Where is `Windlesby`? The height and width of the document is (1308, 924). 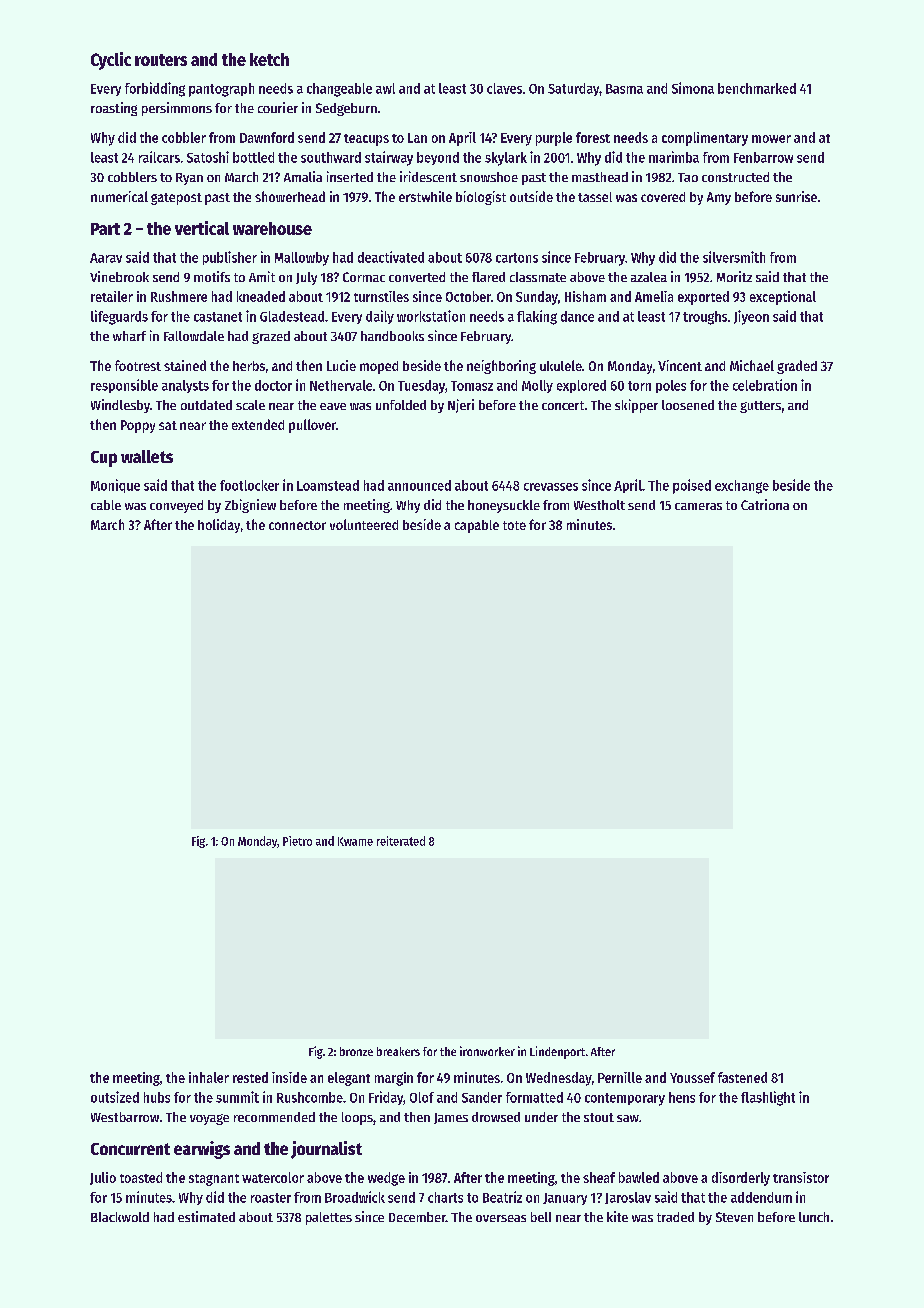 Windlesby is located at coordinates (120, 406).
